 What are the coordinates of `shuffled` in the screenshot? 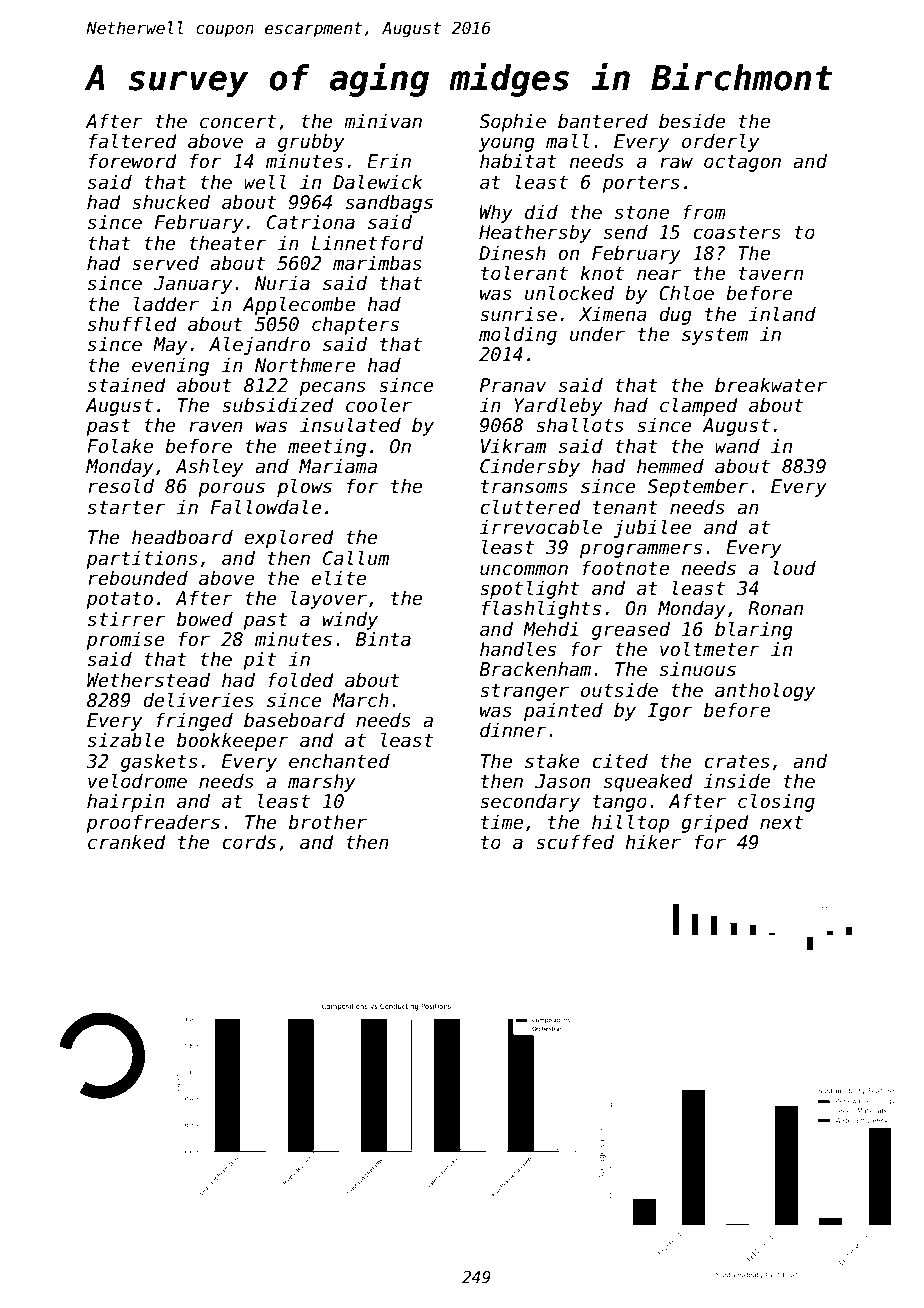 It's located at (132, 324).
